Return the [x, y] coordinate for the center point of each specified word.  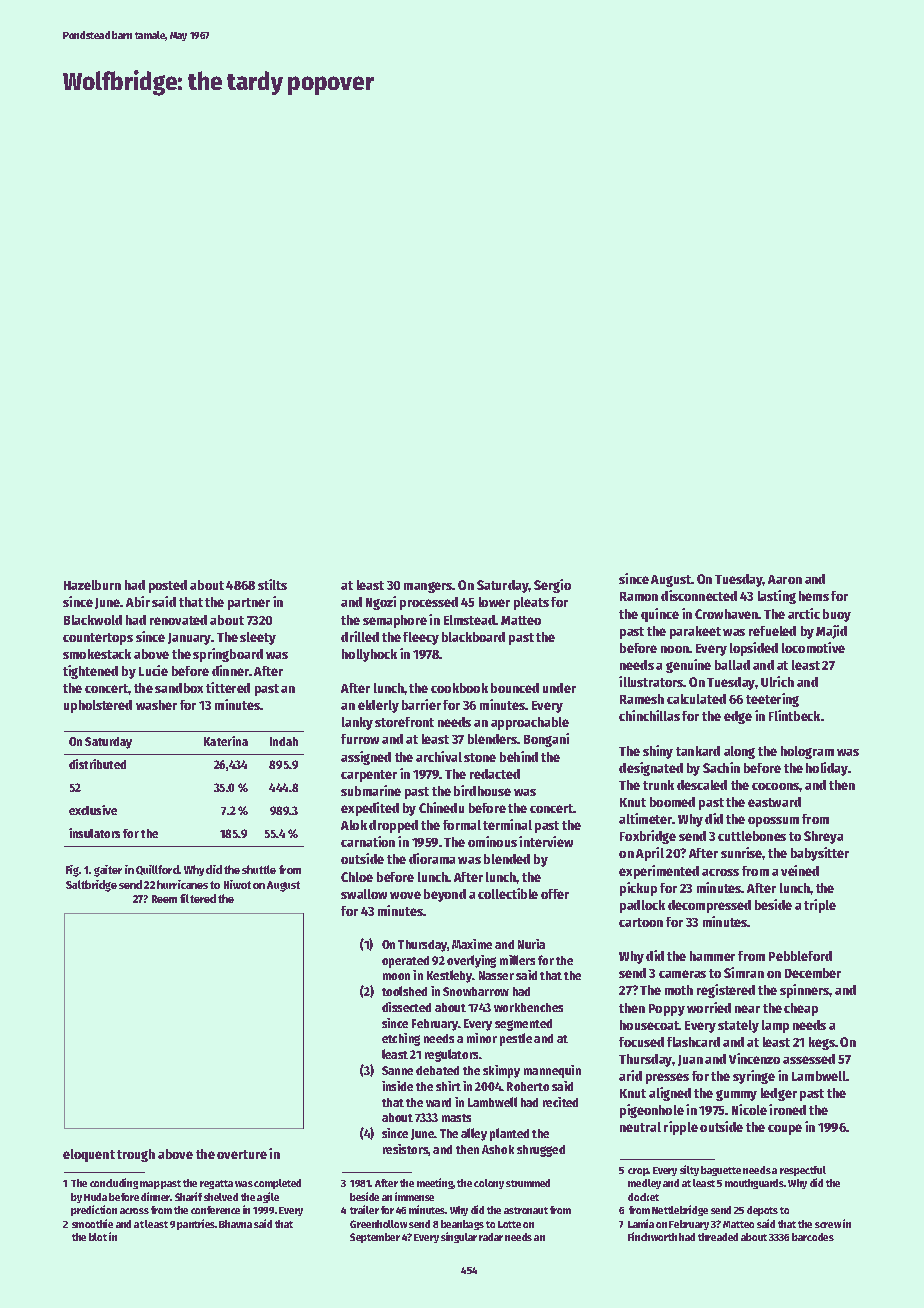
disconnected [699, 595]
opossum [773, 822]
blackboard [473, 637]
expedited [370, 809]
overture [242, 1154]
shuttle [259, 869]
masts [456, 1118]
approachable [530, 723]
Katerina [226, 741]
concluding [114, 1183]
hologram [807, 752]
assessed [809, 1059]
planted [509, 1134]
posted [168, 586]
